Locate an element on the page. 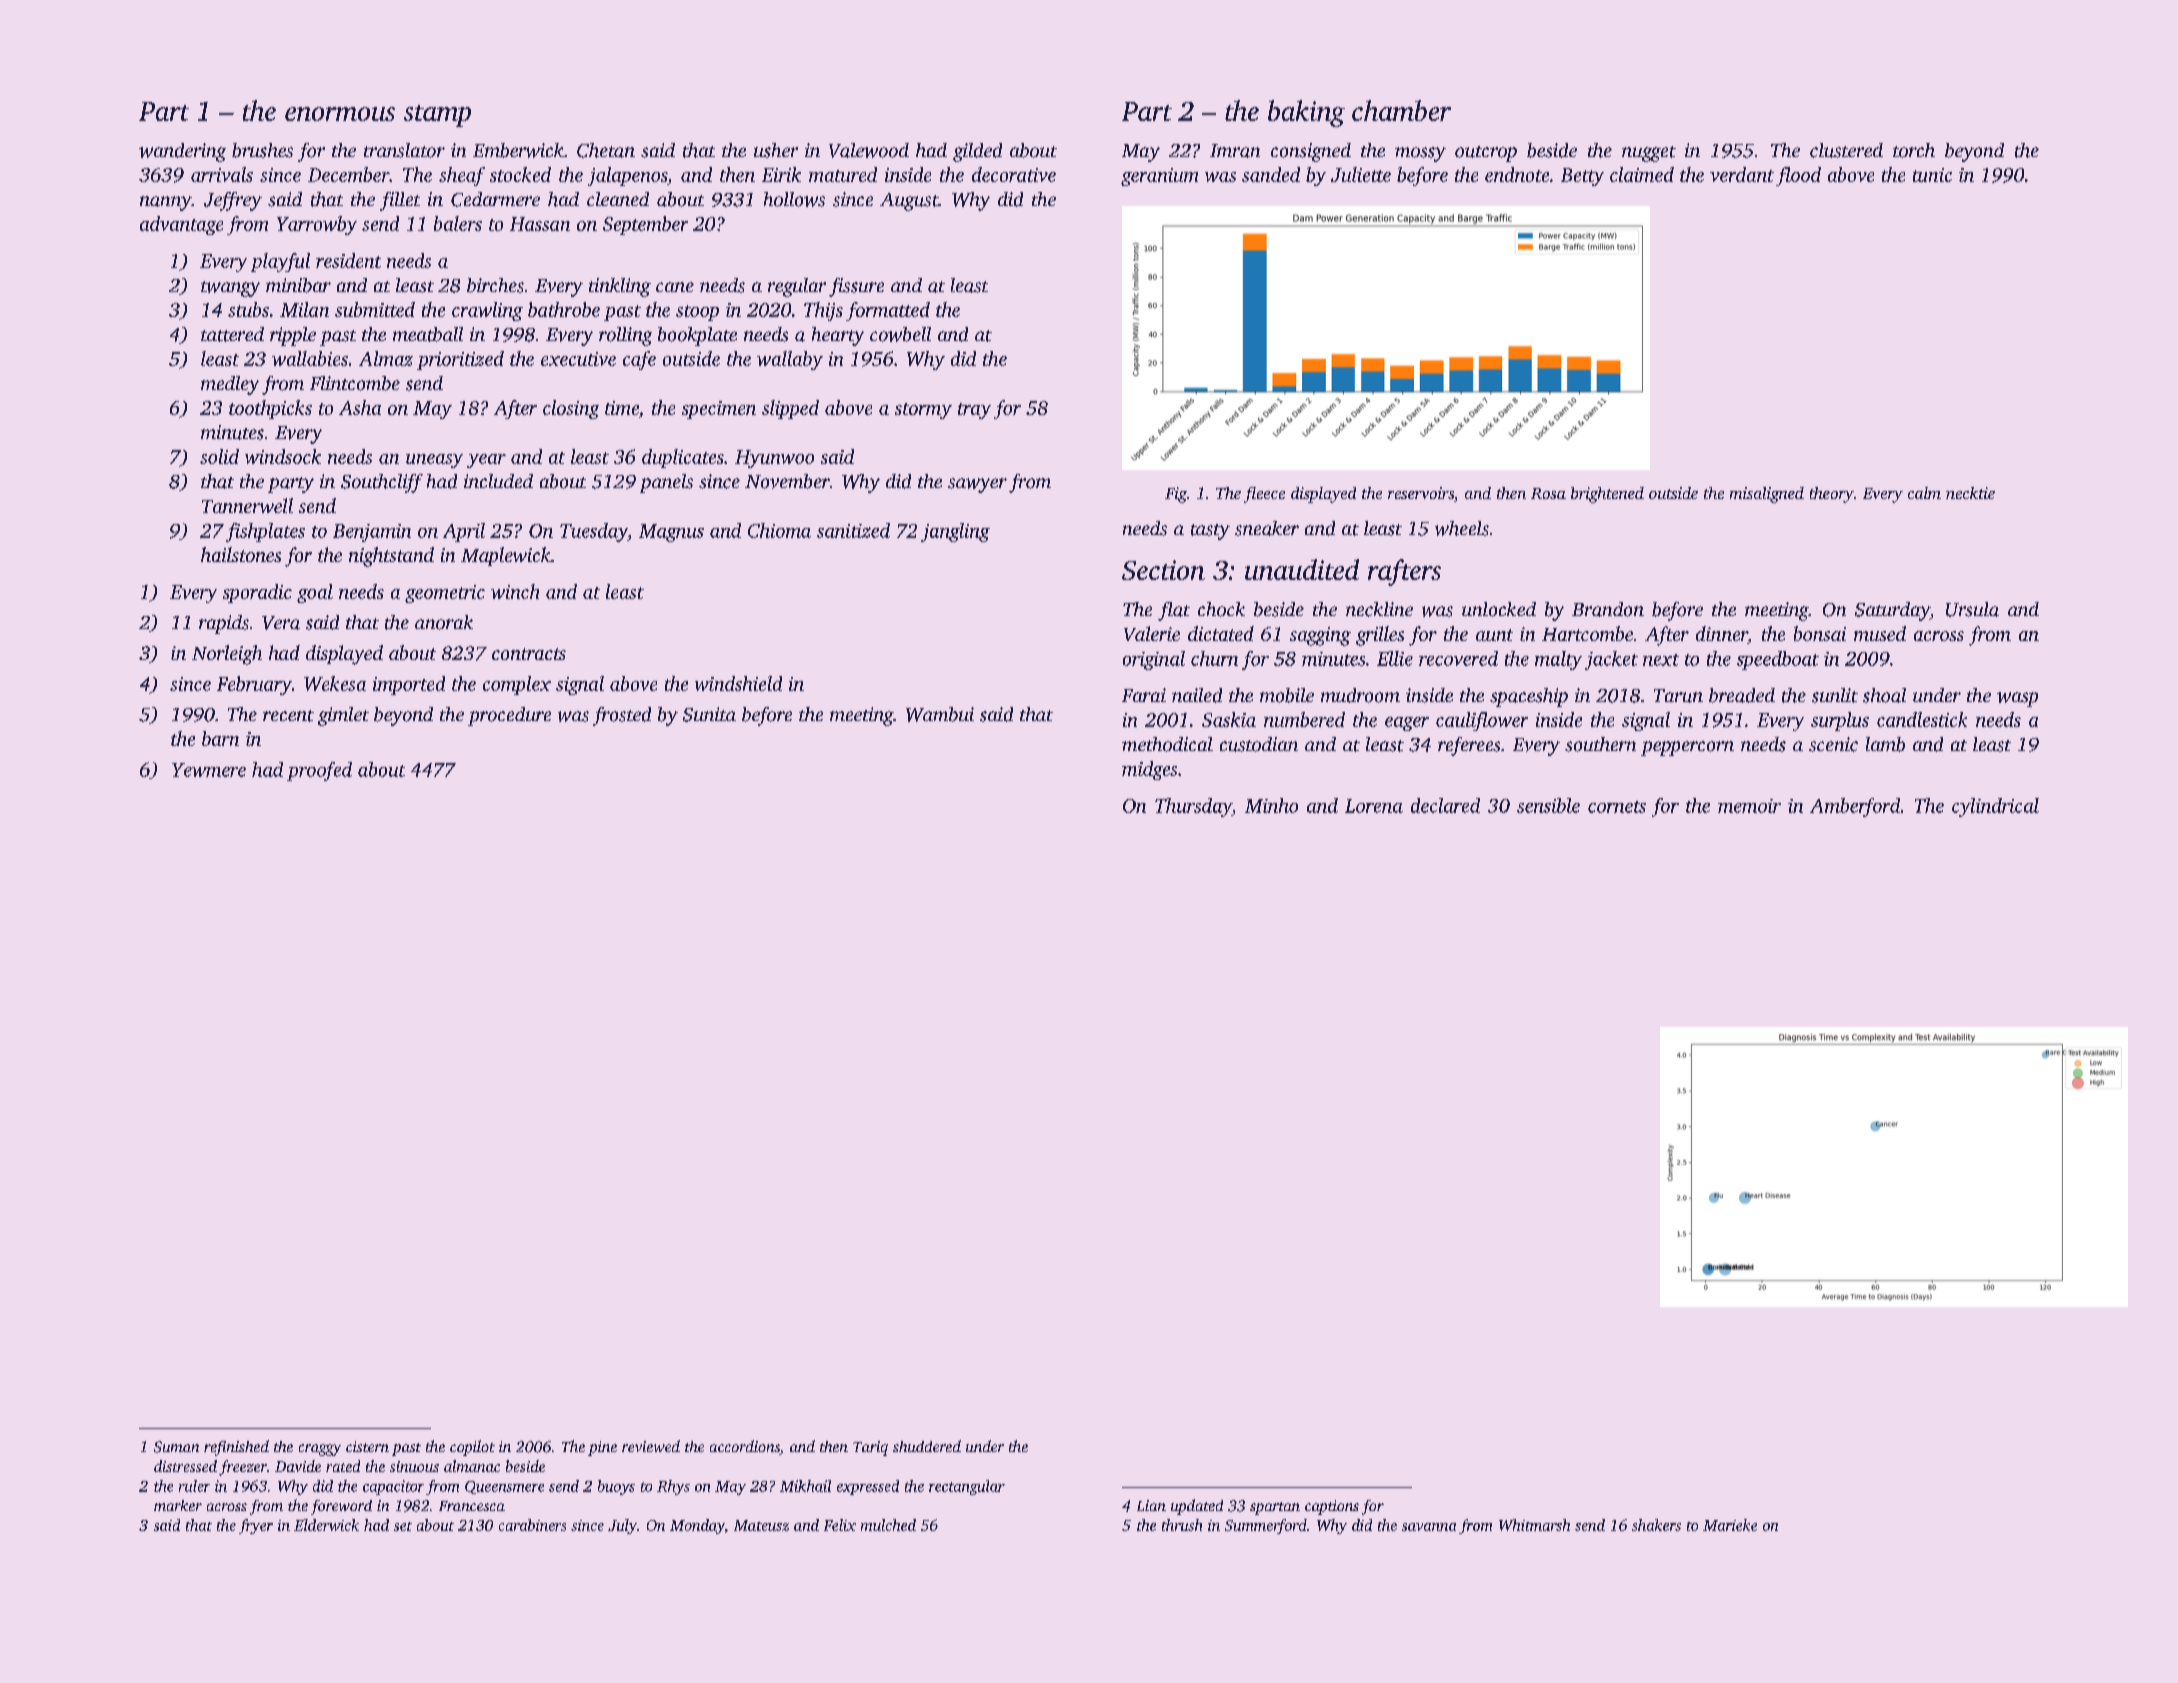 The image size is (2178, 1683). Wekesa is located at coordinates (335, 683).
